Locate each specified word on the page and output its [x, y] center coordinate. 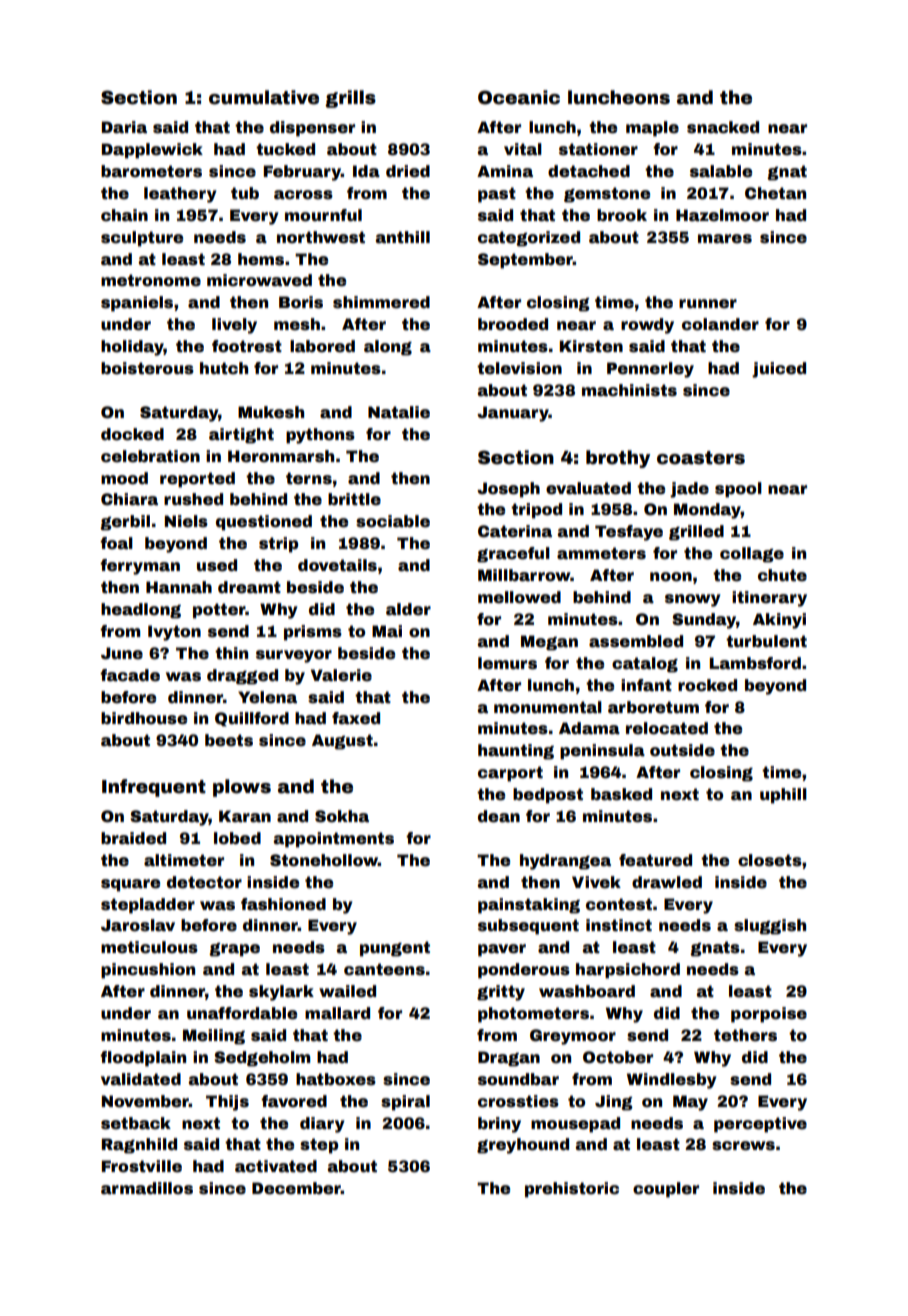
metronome [151, 280]
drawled [667, 882]
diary [322, 1125]
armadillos [147, 1188]
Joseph [508, 490]
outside [682, 750]
